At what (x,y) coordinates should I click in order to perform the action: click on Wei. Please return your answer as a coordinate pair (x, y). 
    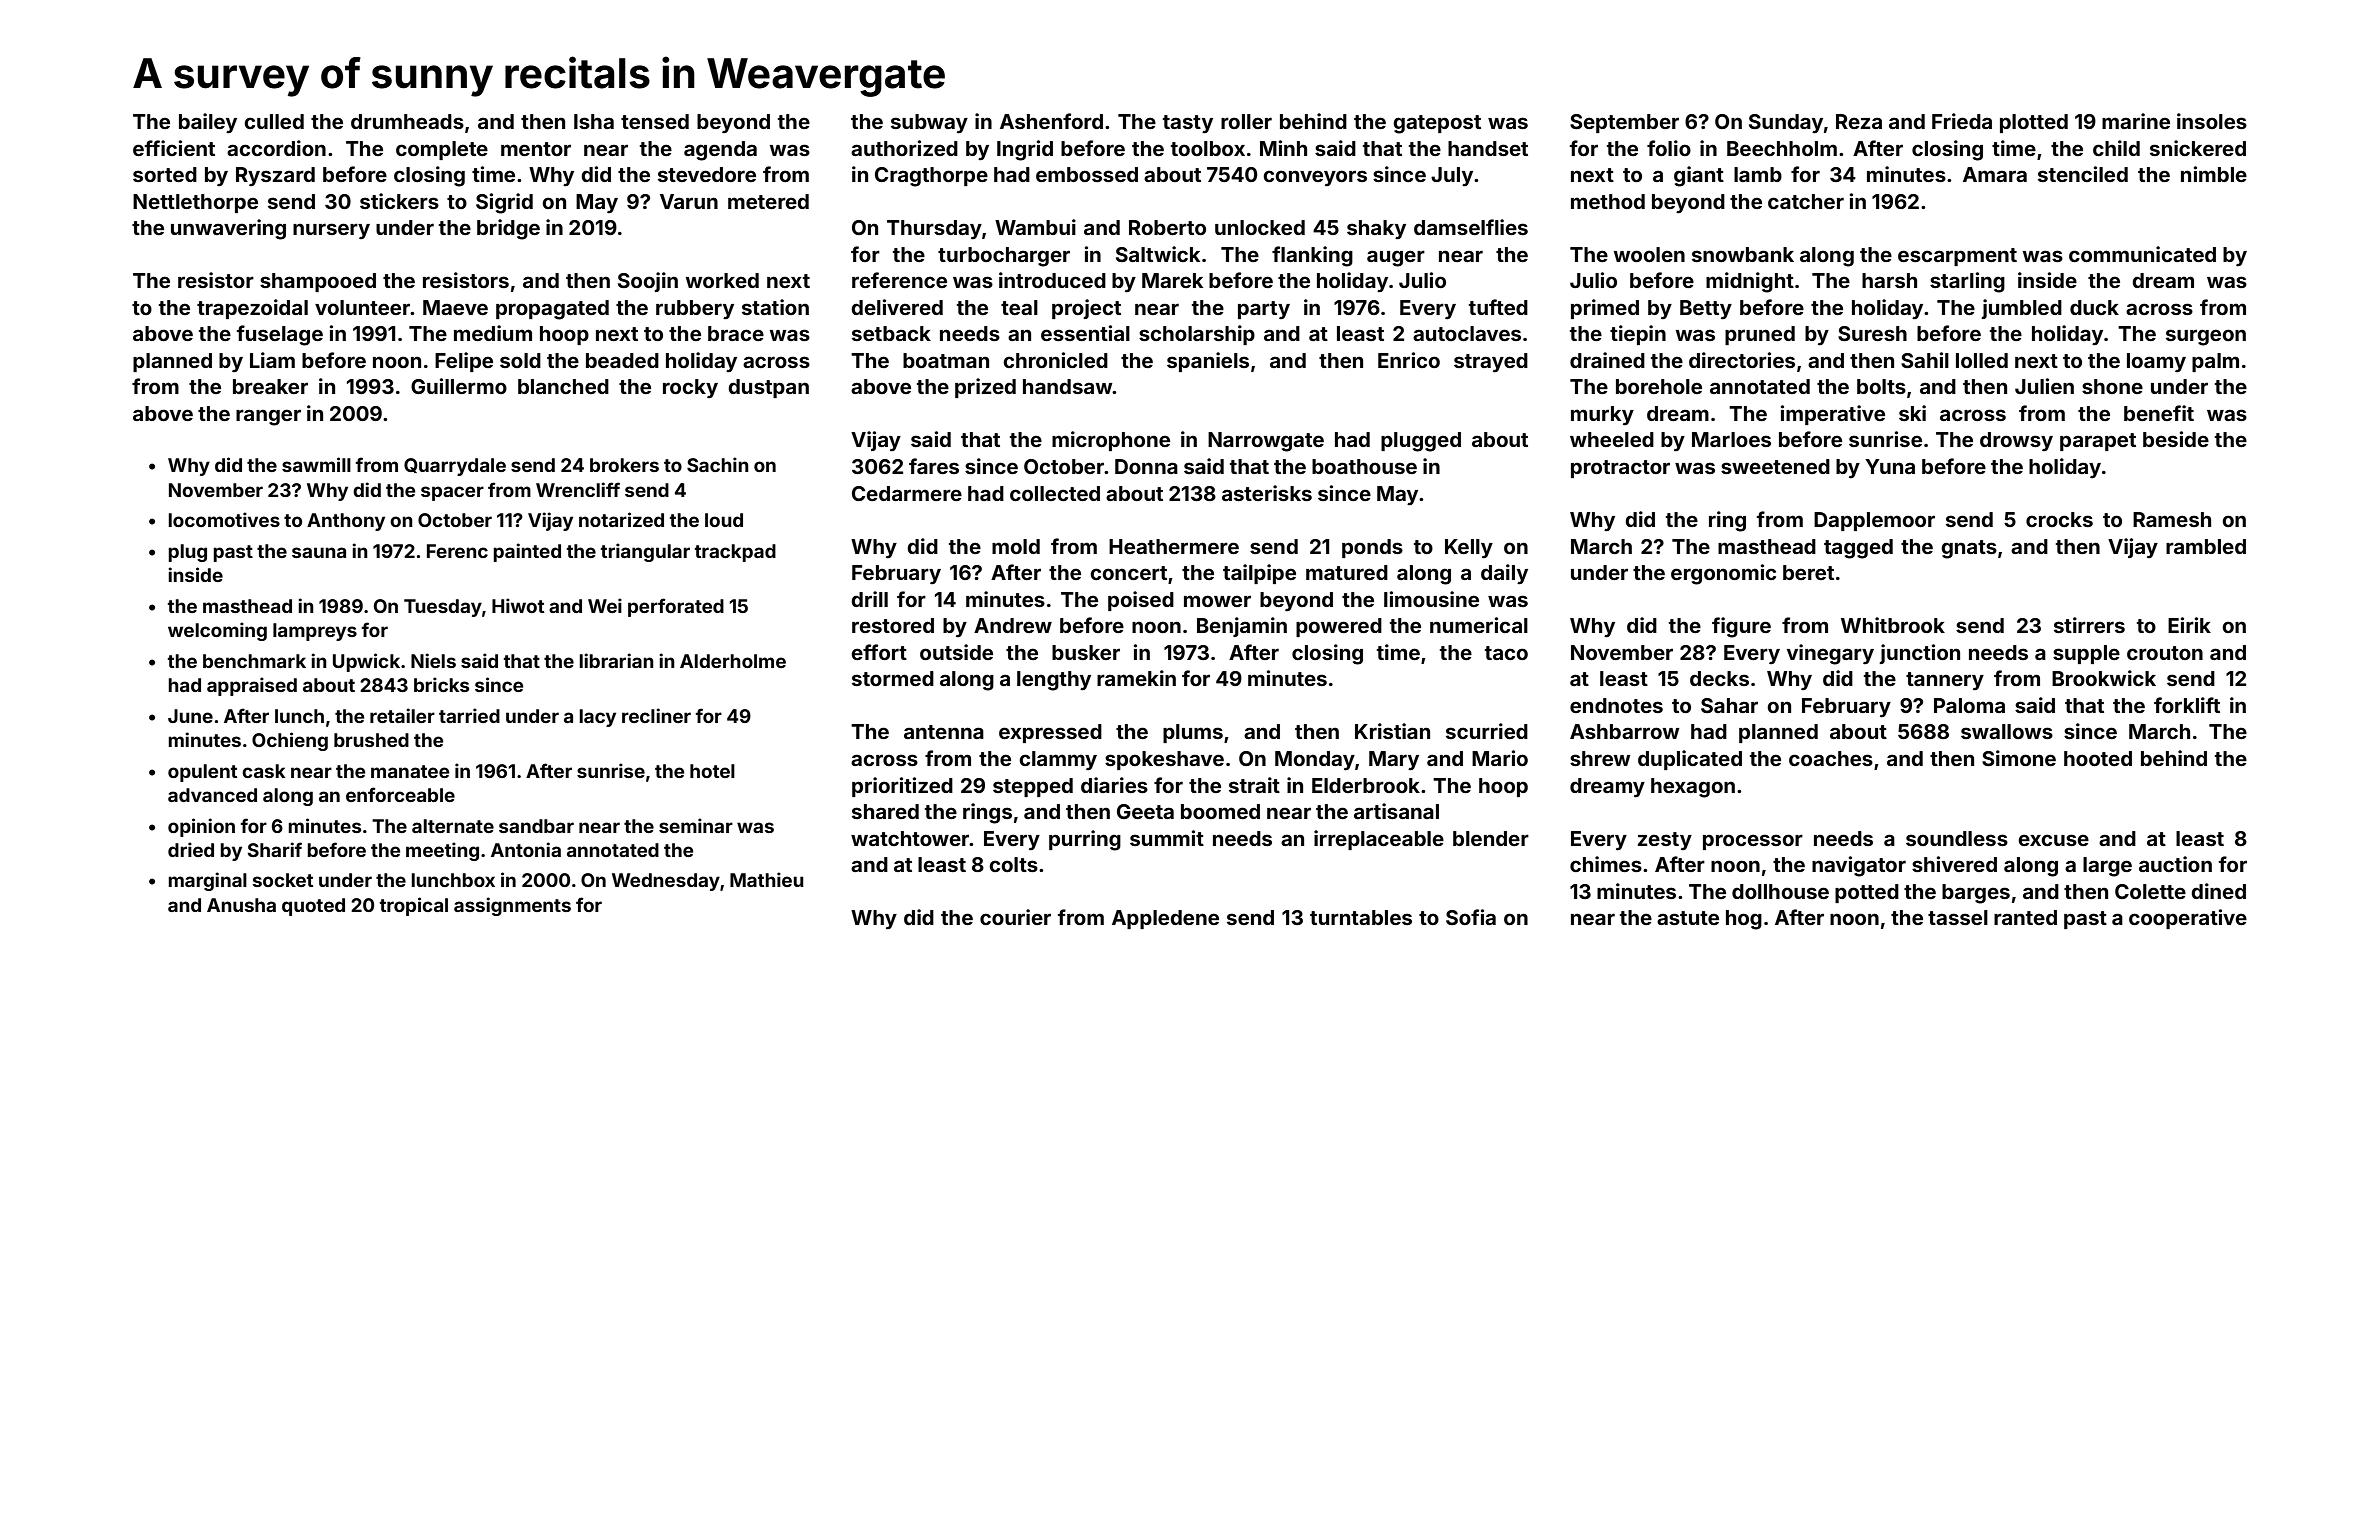
    Looking at the image, I should click on (605, 605).
